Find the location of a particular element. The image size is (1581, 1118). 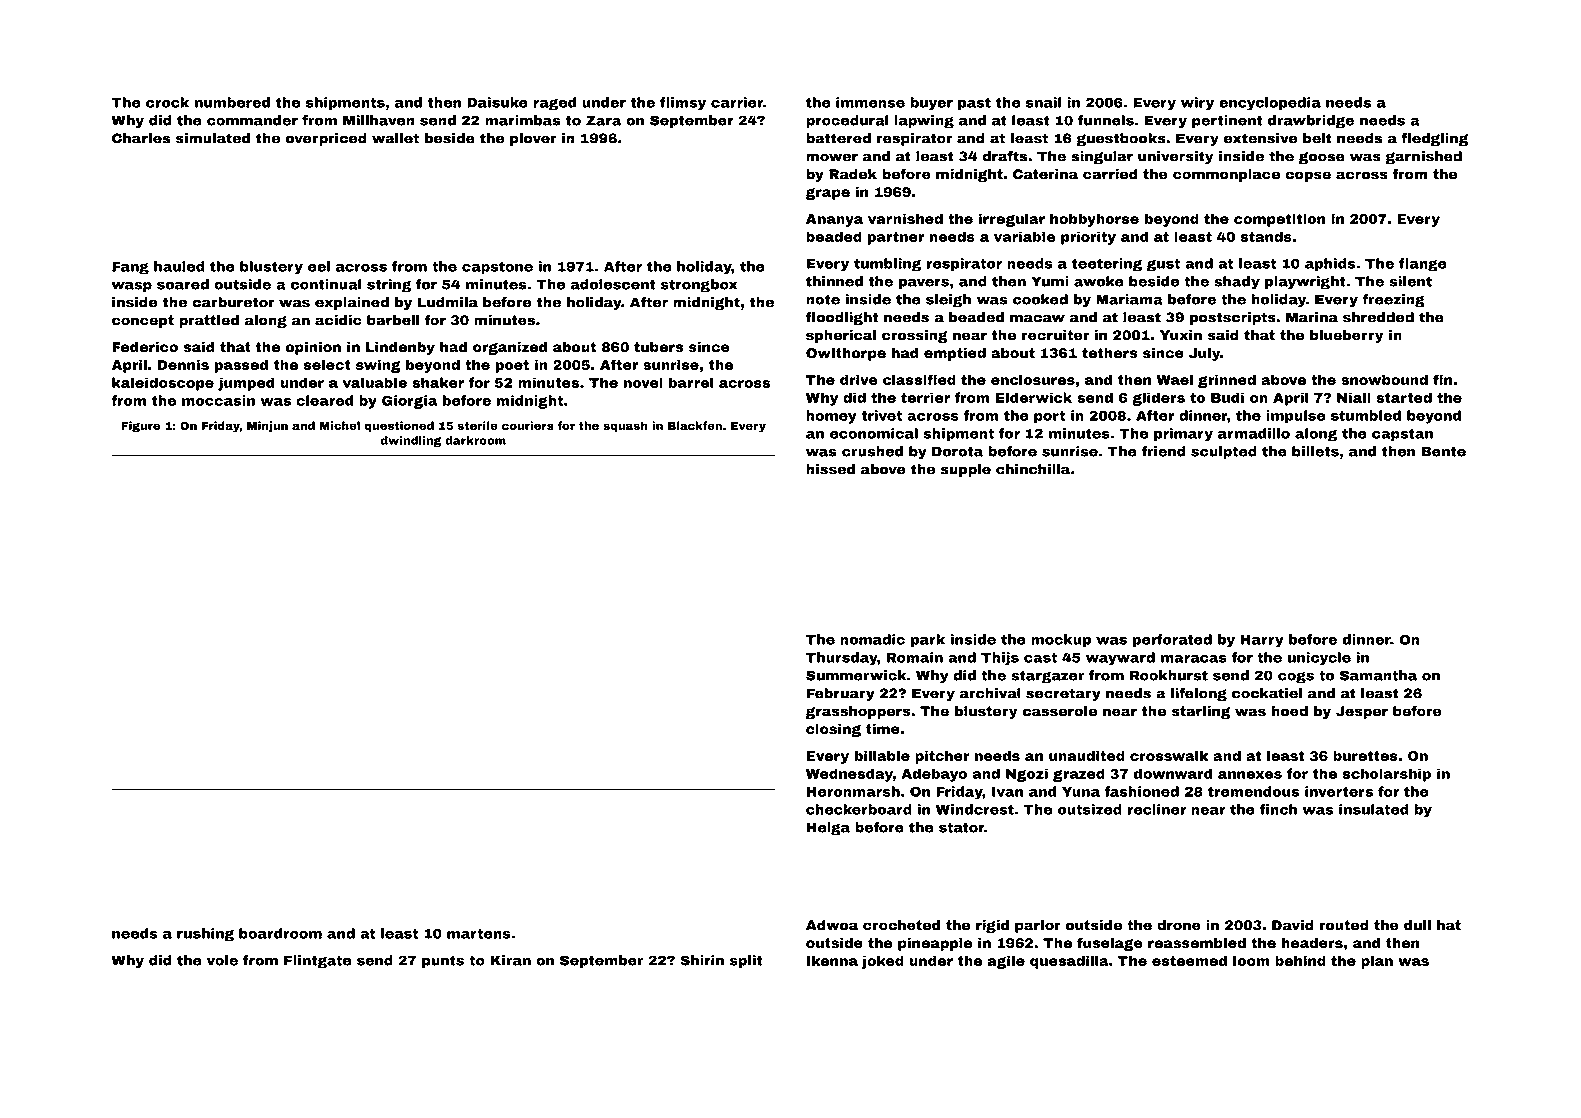

joked is located at coordinates (883, 962).
